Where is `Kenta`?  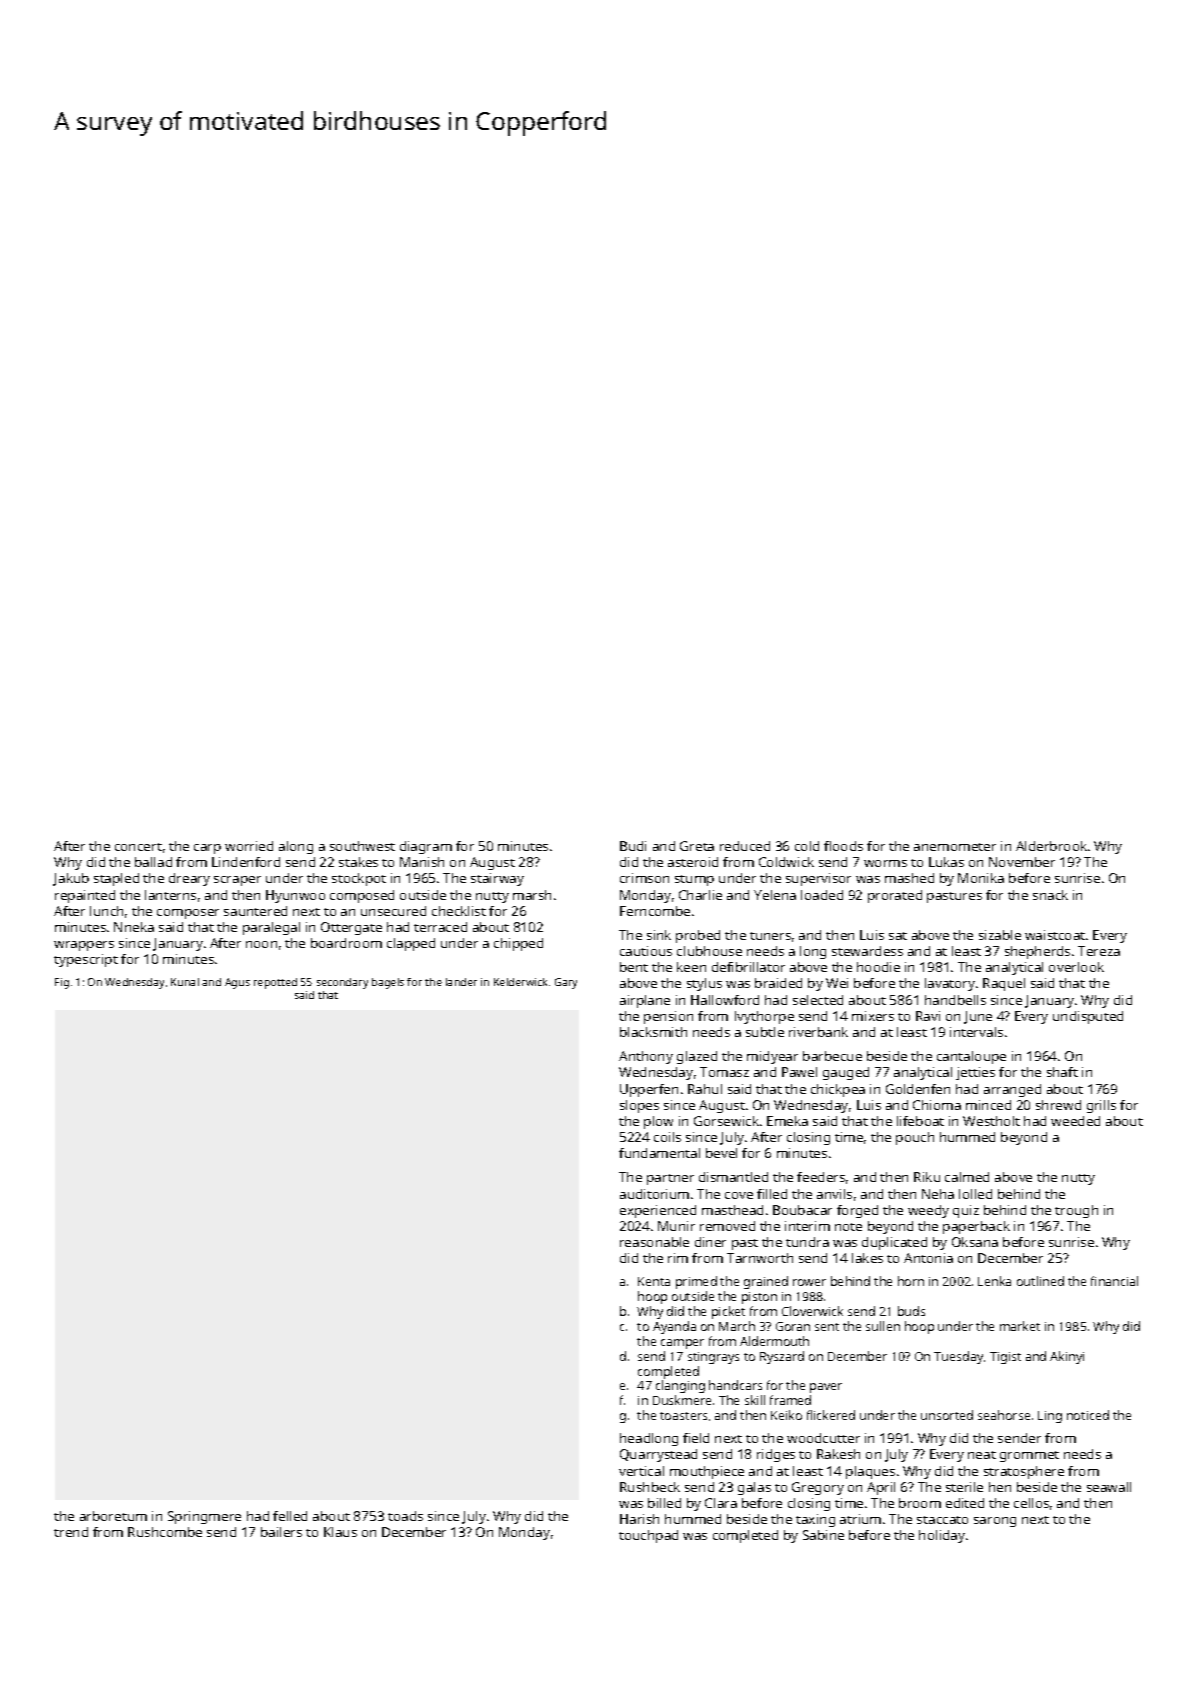
Kenta is located at coordinates (654, 1281).
